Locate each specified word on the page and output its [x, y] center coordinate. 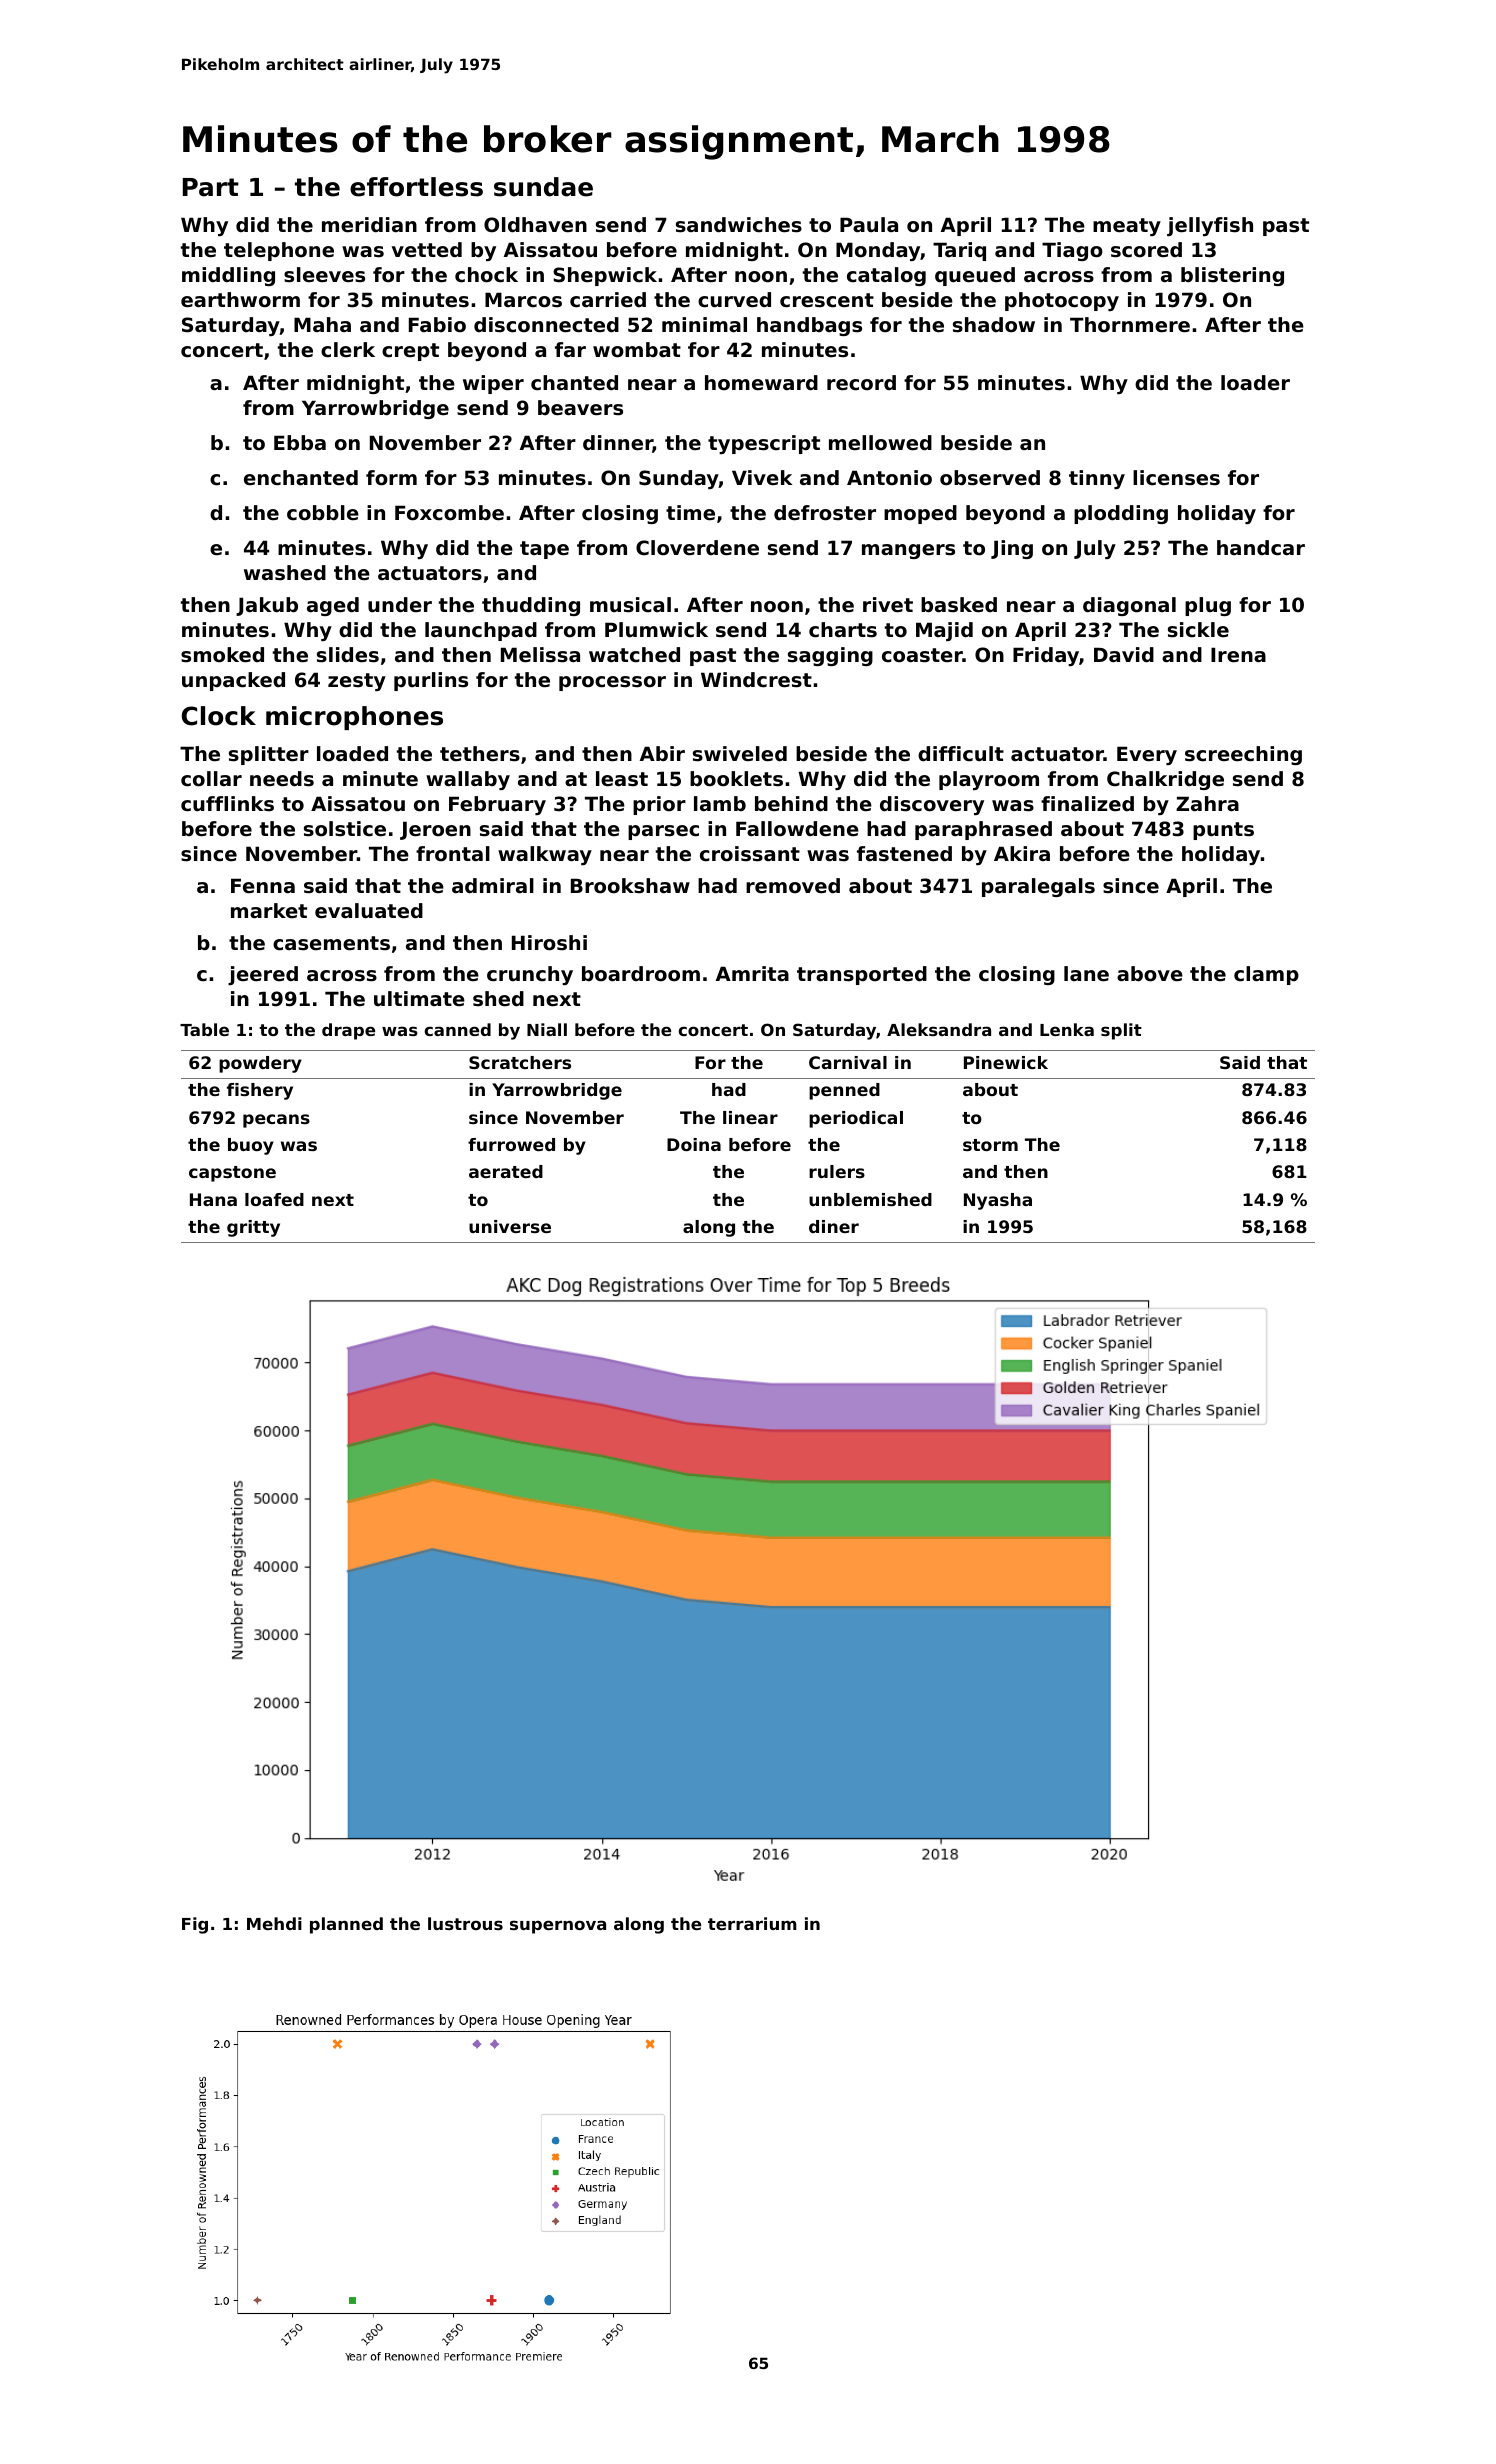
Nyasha [998, 1201]
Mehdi [274, 1923]
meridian [369, 225]
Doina [694, 1144]
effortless [416, 187]
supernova [558, 1927]
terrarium [752, 1923]
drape [348, 1031]
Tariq [959, 251]
